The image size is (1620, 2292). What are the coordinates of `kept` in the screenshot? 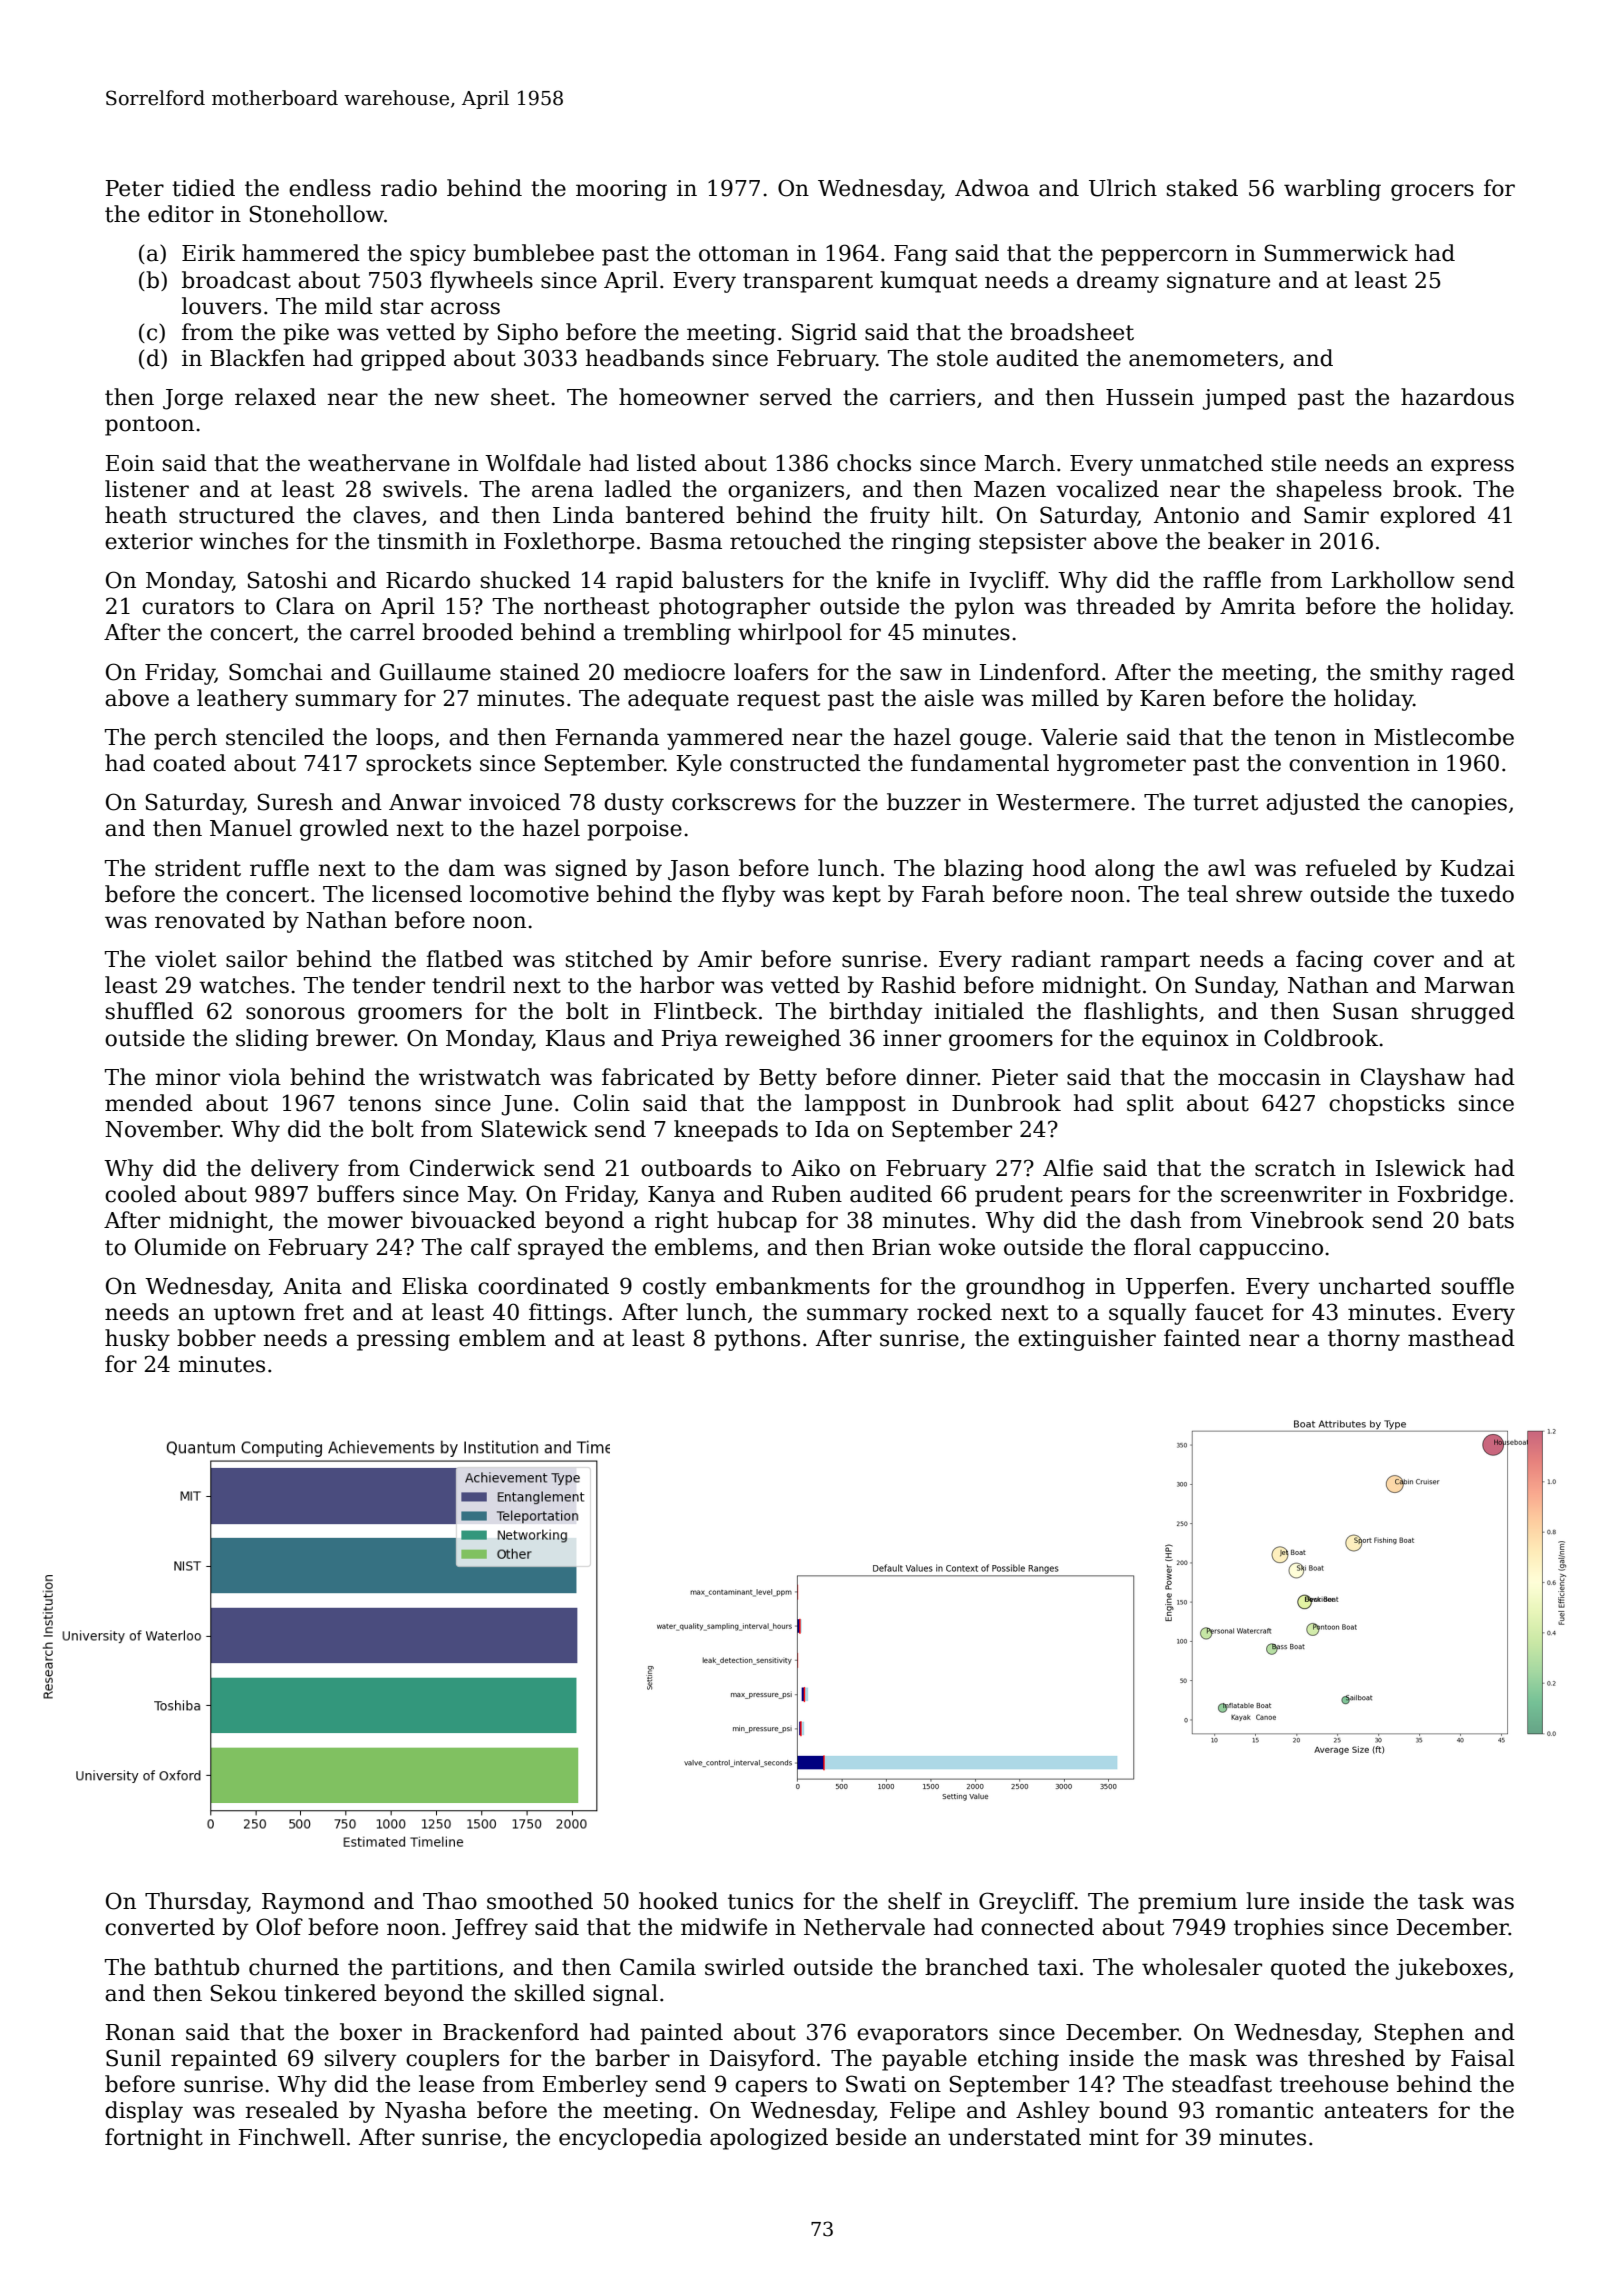 It's located at (856, 896).
